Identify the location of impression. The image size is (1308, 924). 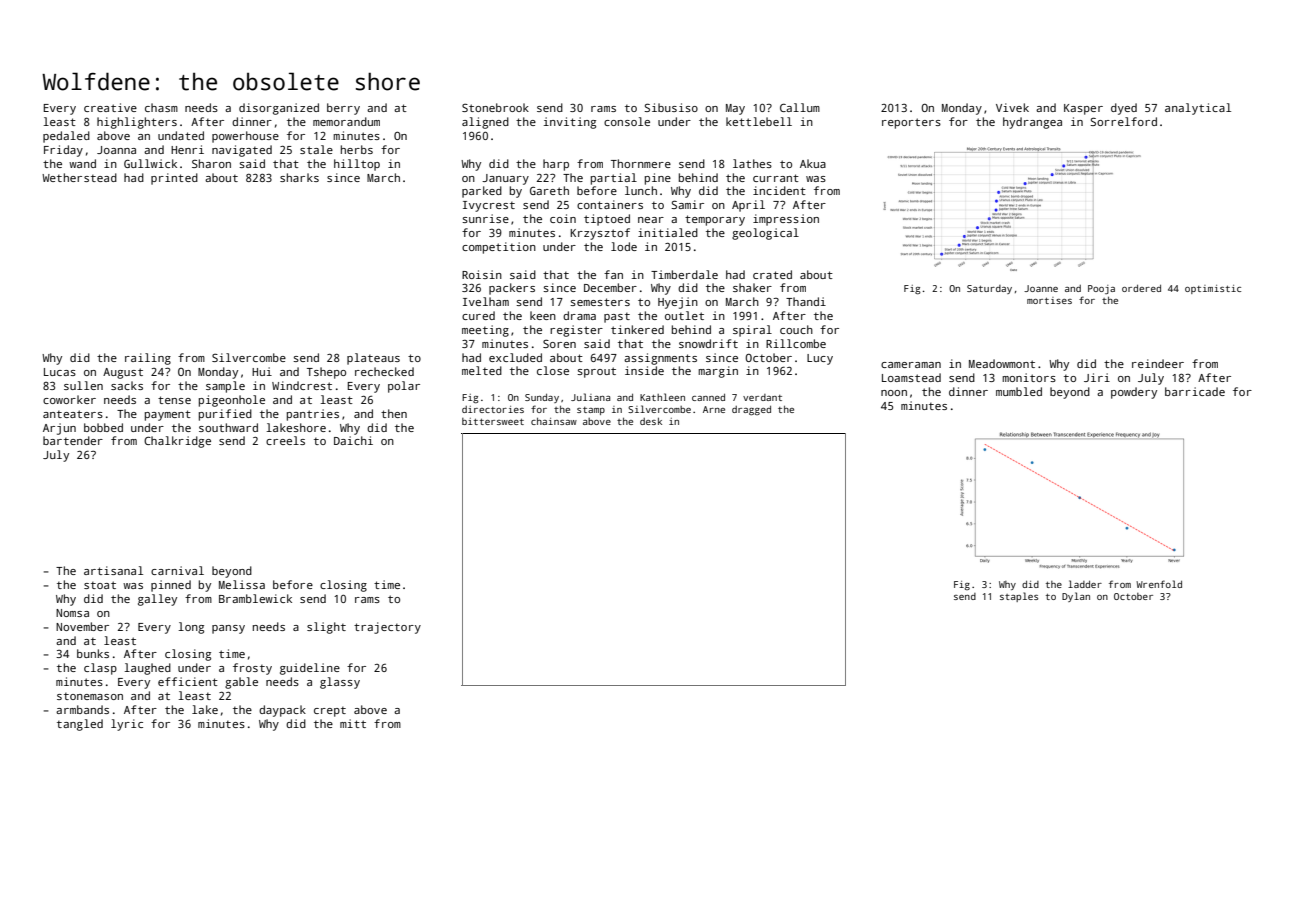
(786, 220).
